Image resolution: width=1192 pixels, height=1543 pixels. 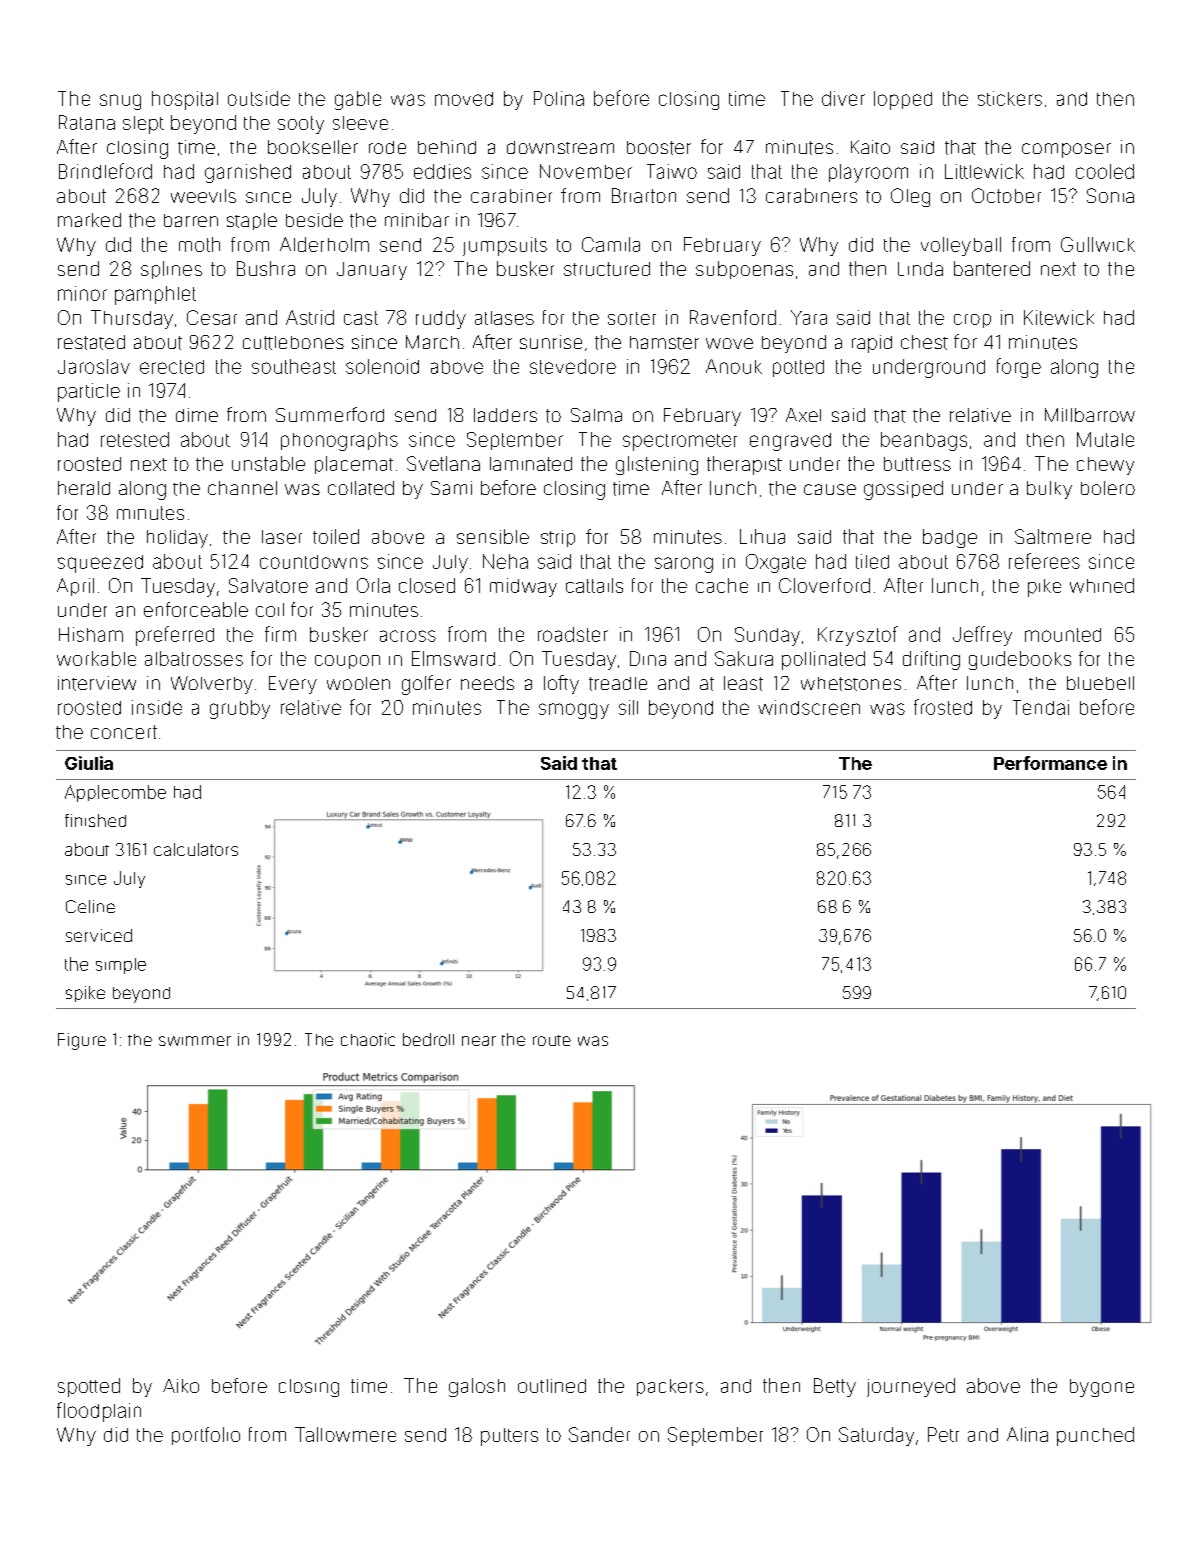 What do you see at coordinates (559, 98) in the document?
I see `Polina` at bounding box center [559, 98].
